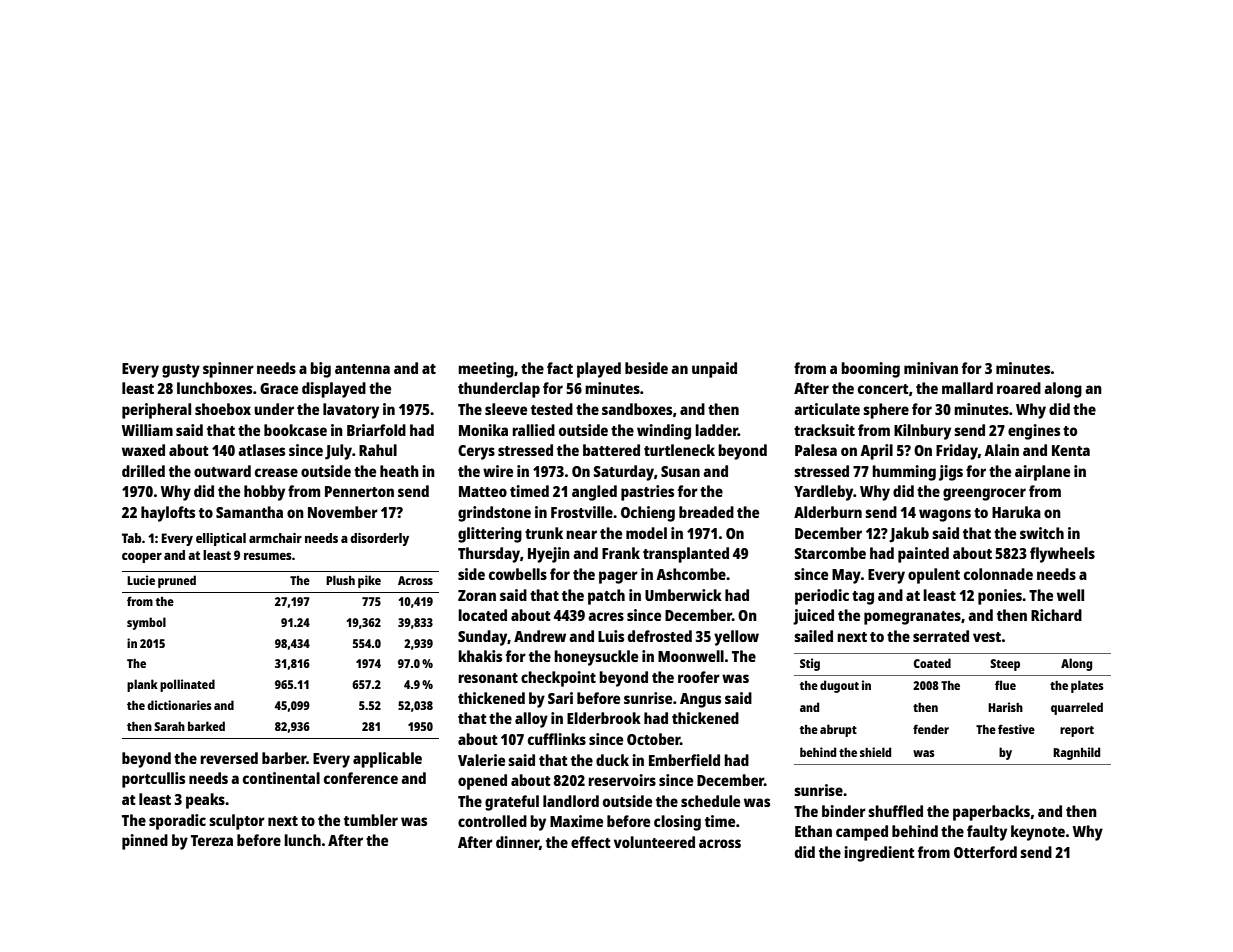 The image size is (1233, 952). I want to click on Angus, so click(700, 700).
